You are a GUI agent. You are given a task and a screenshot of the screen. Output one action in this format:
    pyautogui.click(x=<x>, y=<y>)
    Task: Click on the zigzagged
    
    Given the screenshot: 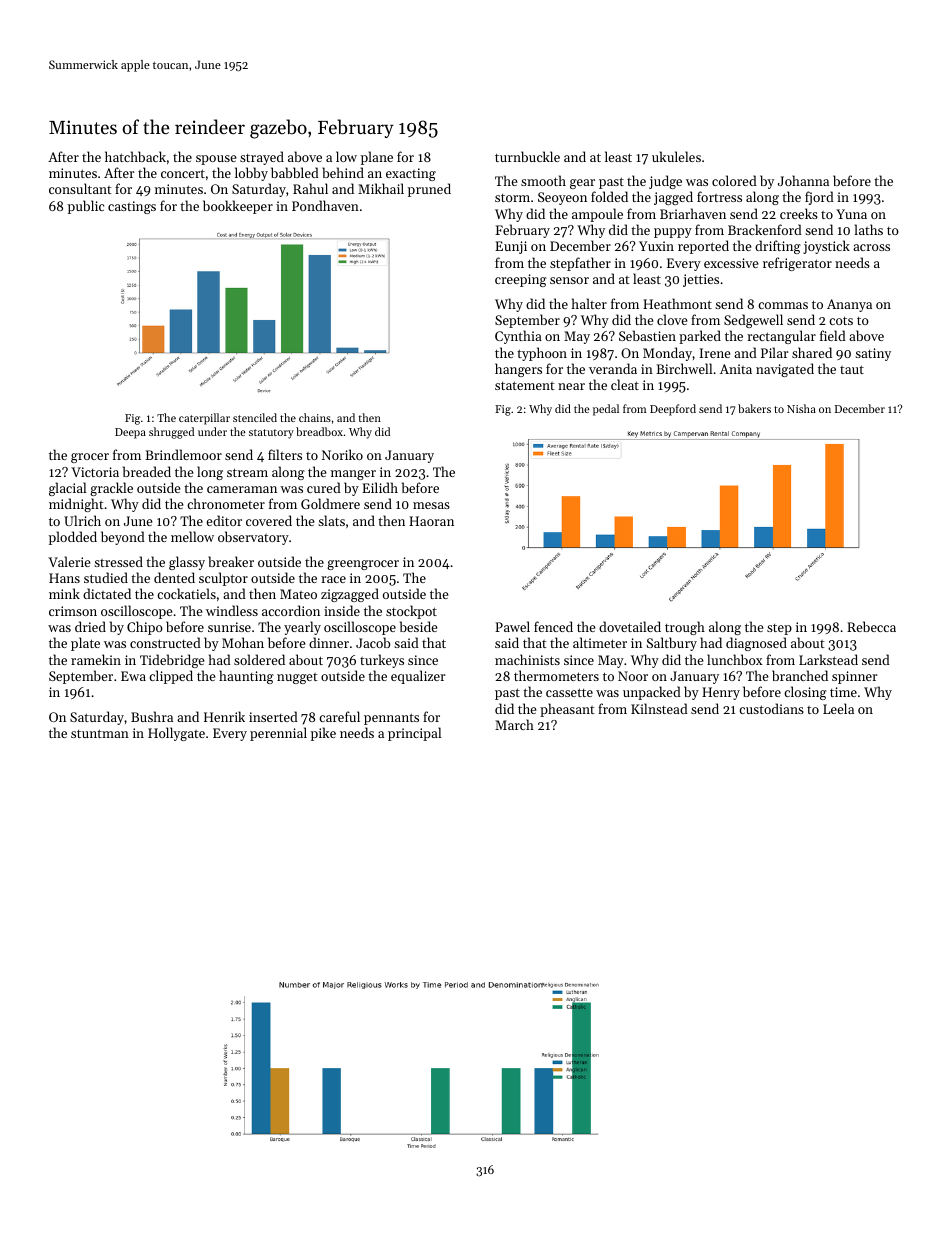 What is the action you would take?
    pyautogui.click(x=350, y=595)
